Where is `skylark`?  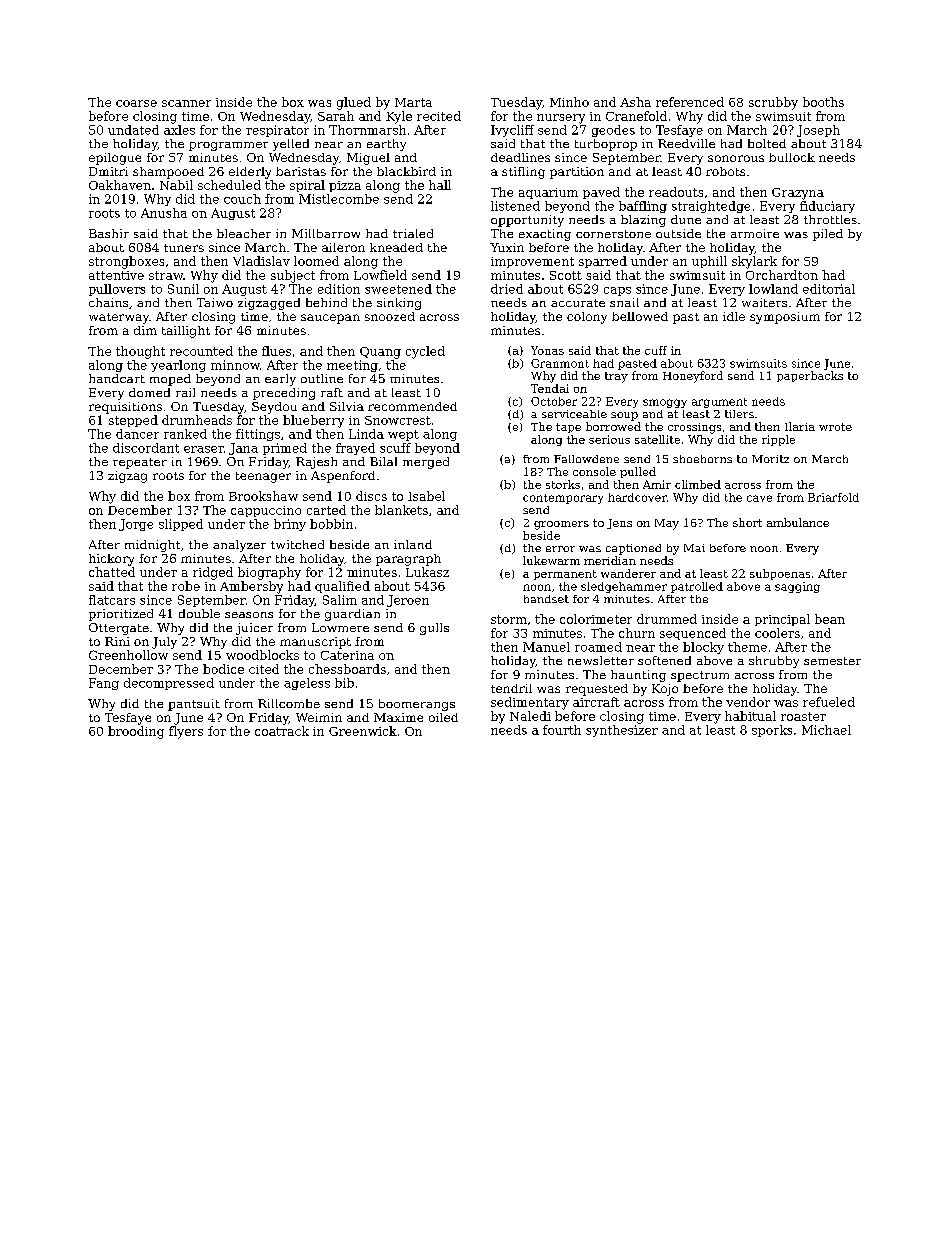
skylark is located at coordinates (754, 262).
